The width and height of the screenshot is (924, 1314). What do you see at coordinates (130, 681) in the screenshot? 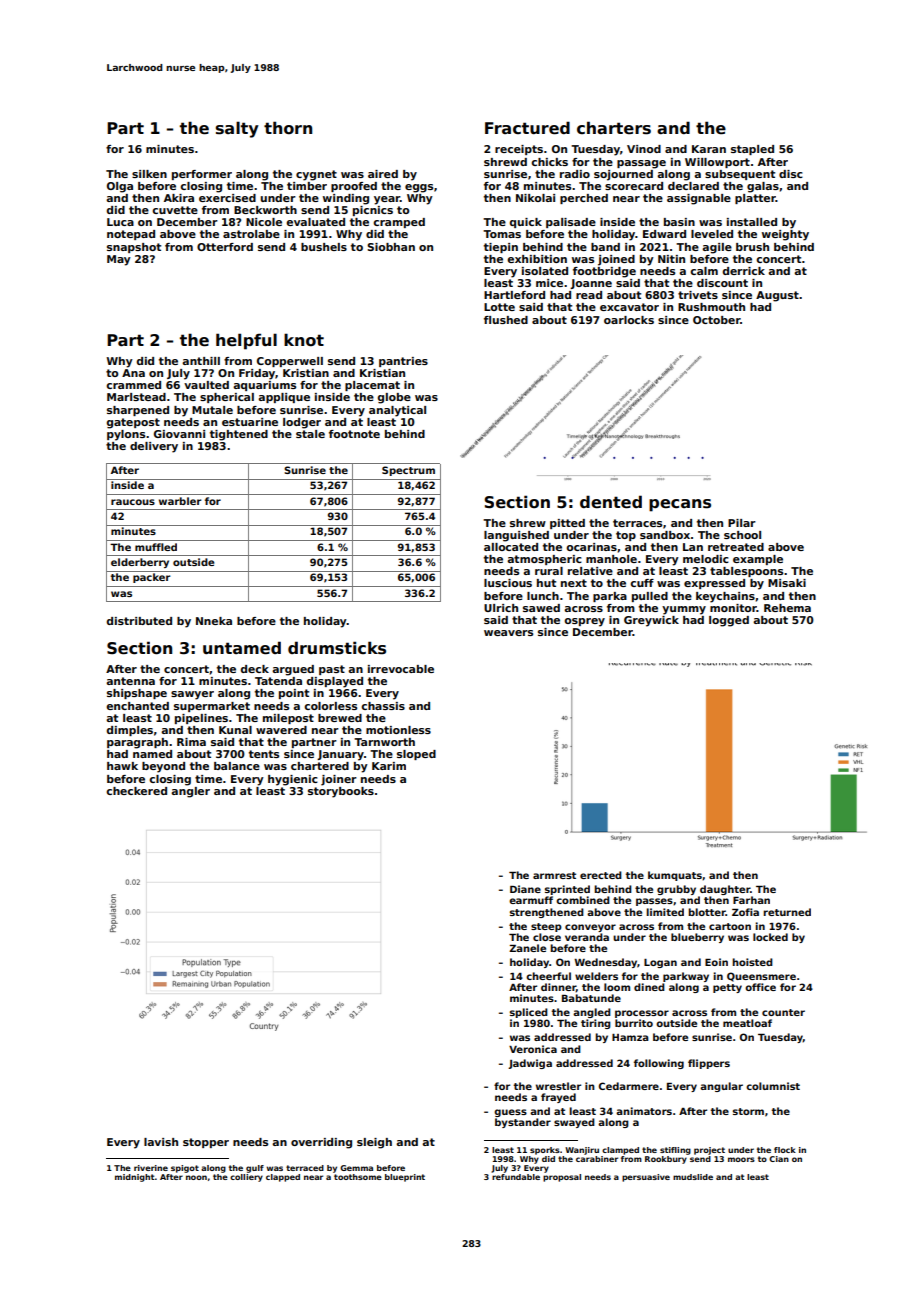
I see `antenna` at bounding box center [130, 681].
